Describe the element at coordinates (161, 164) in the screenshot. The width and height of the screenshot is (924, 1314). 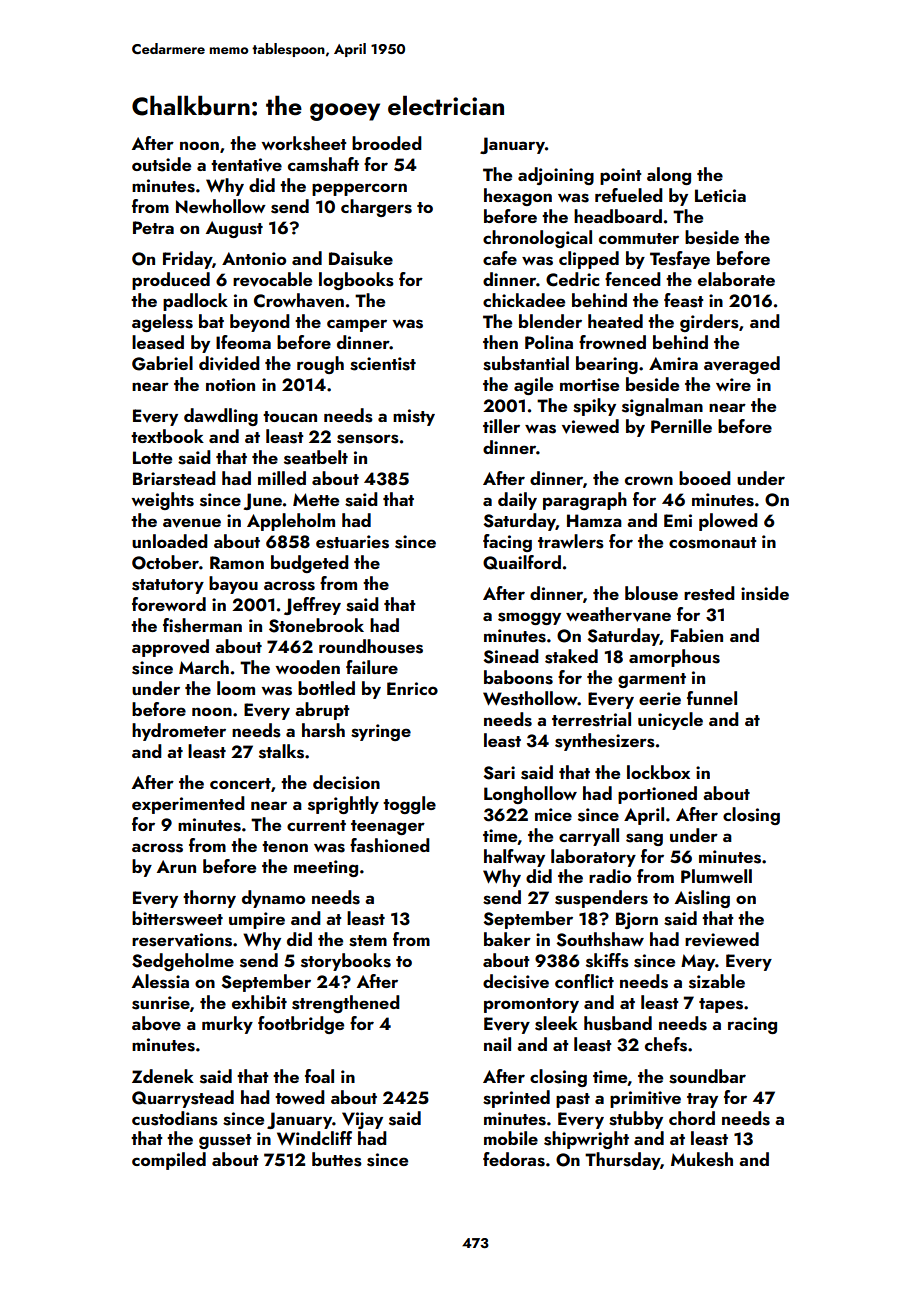
I see `outside` at that location.
